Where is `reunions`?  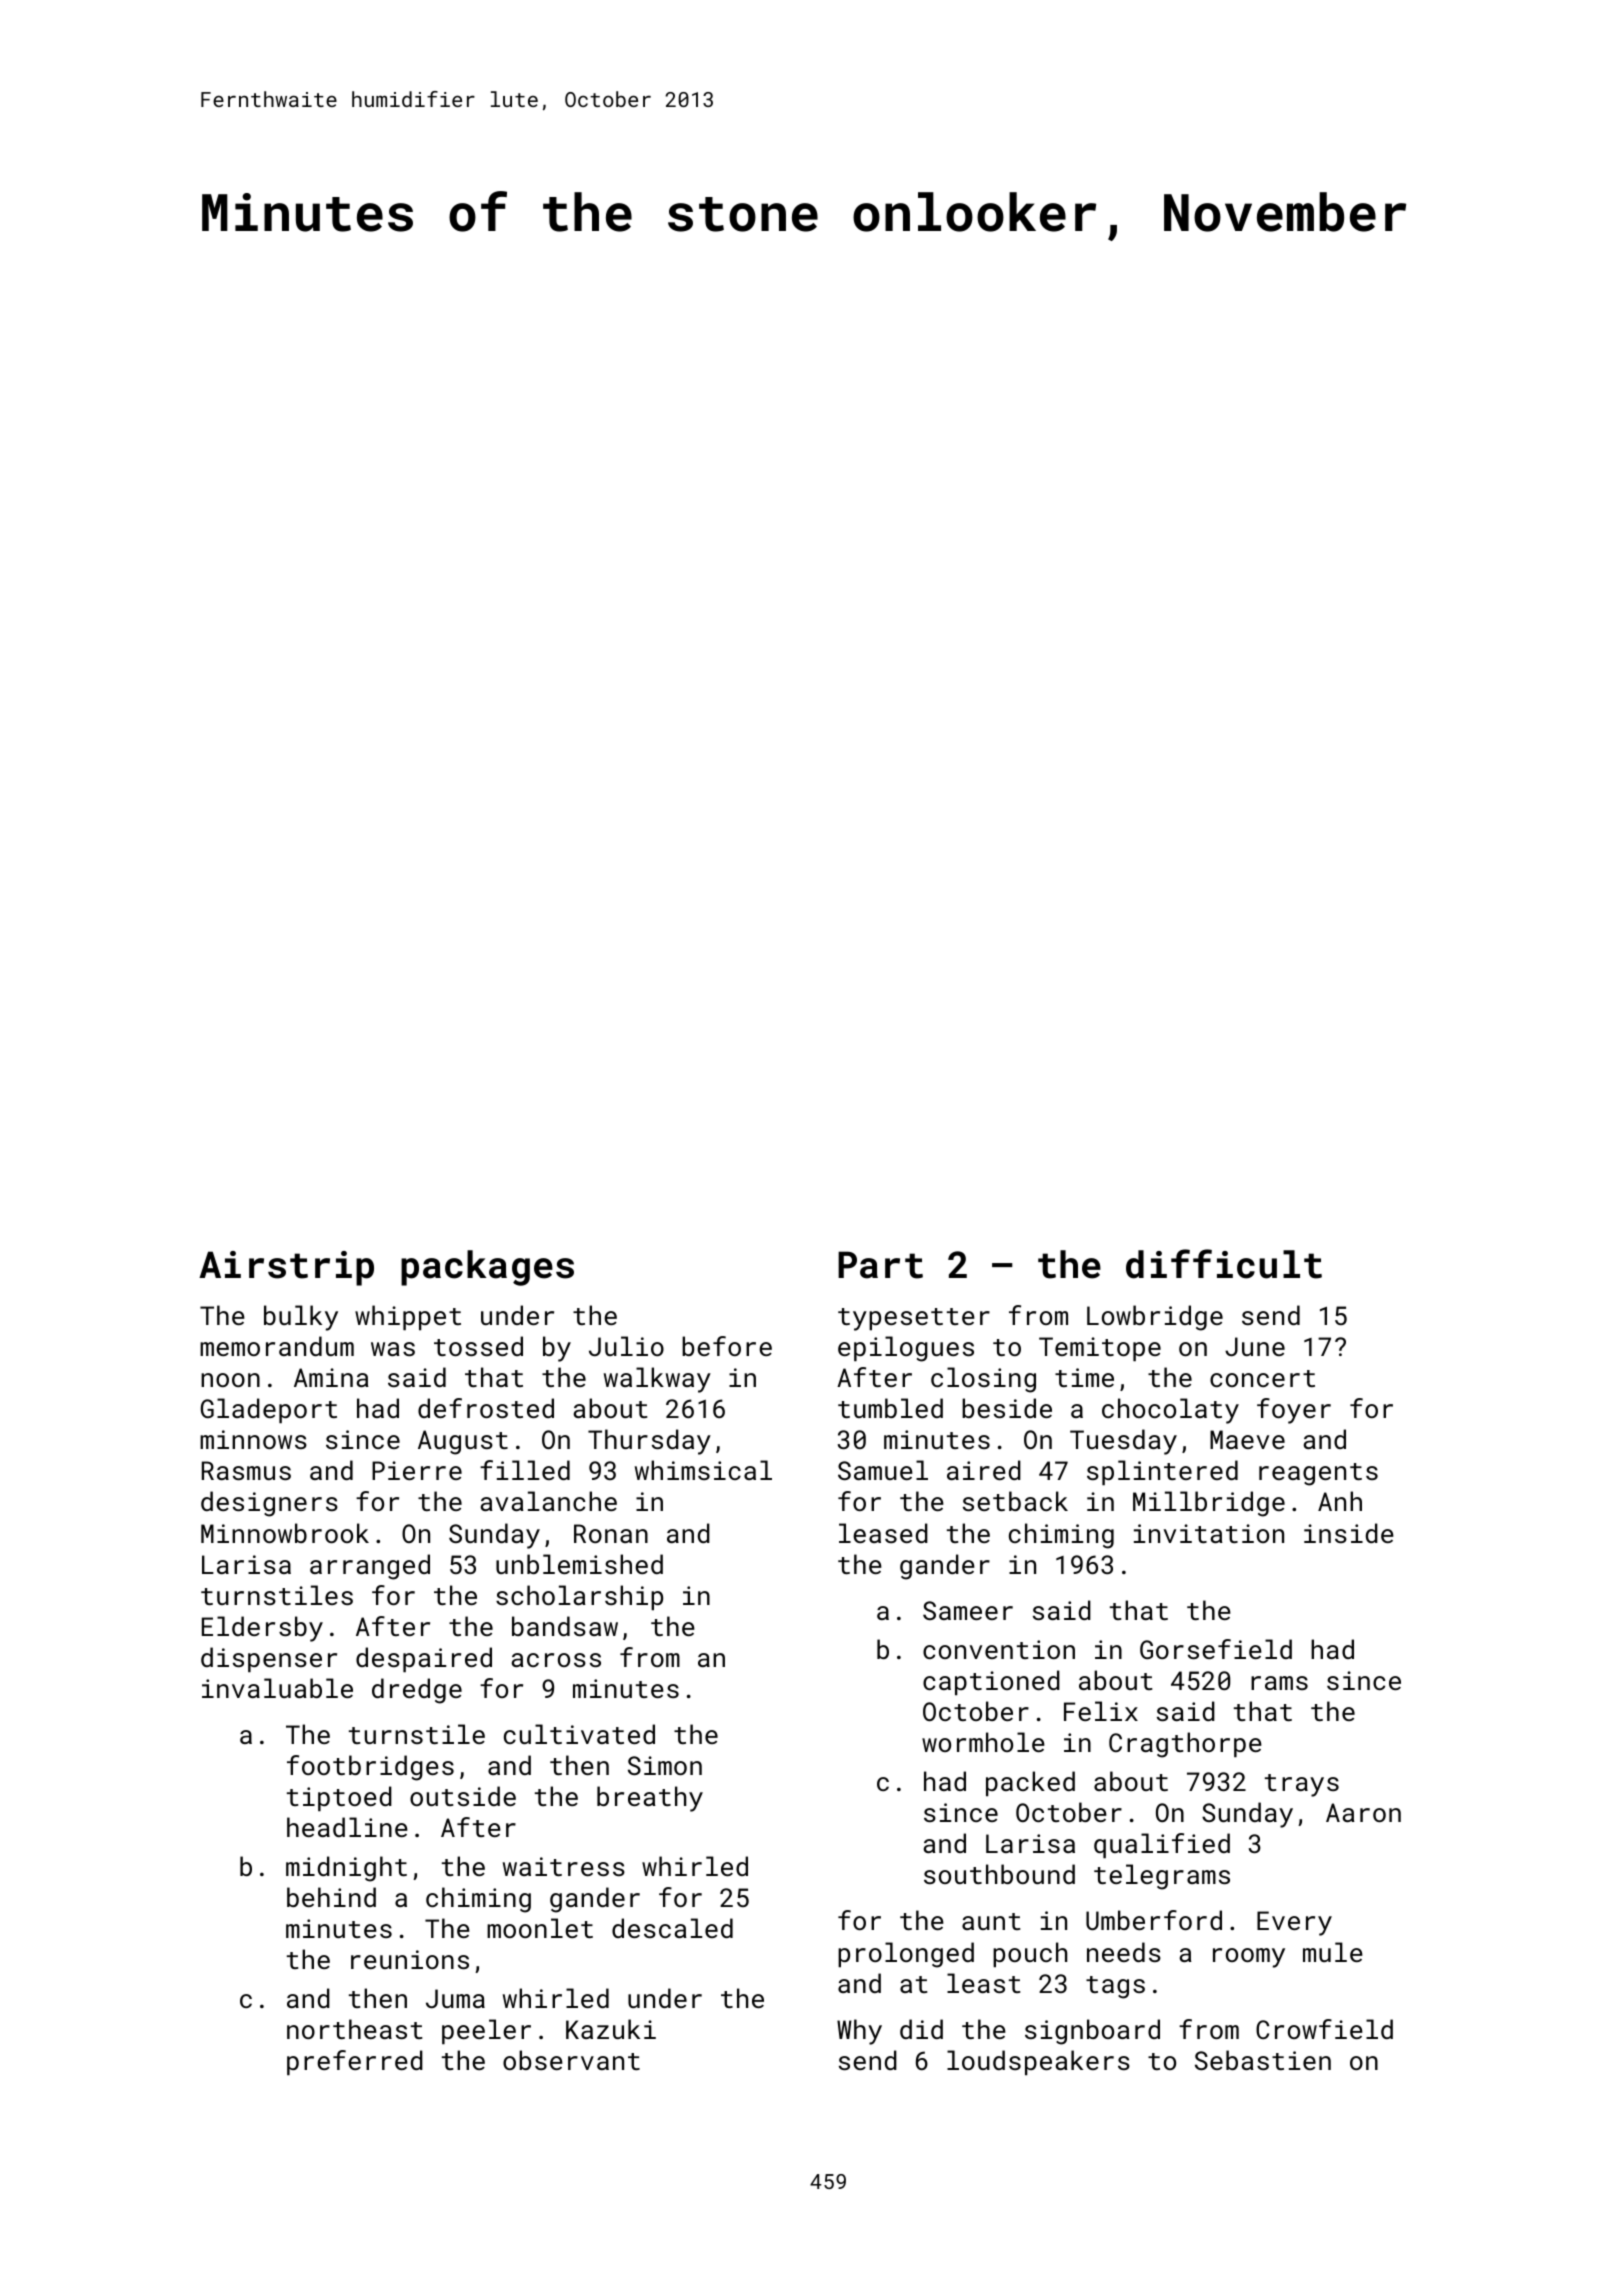
reunions is located at coordinates (410, 1959).
